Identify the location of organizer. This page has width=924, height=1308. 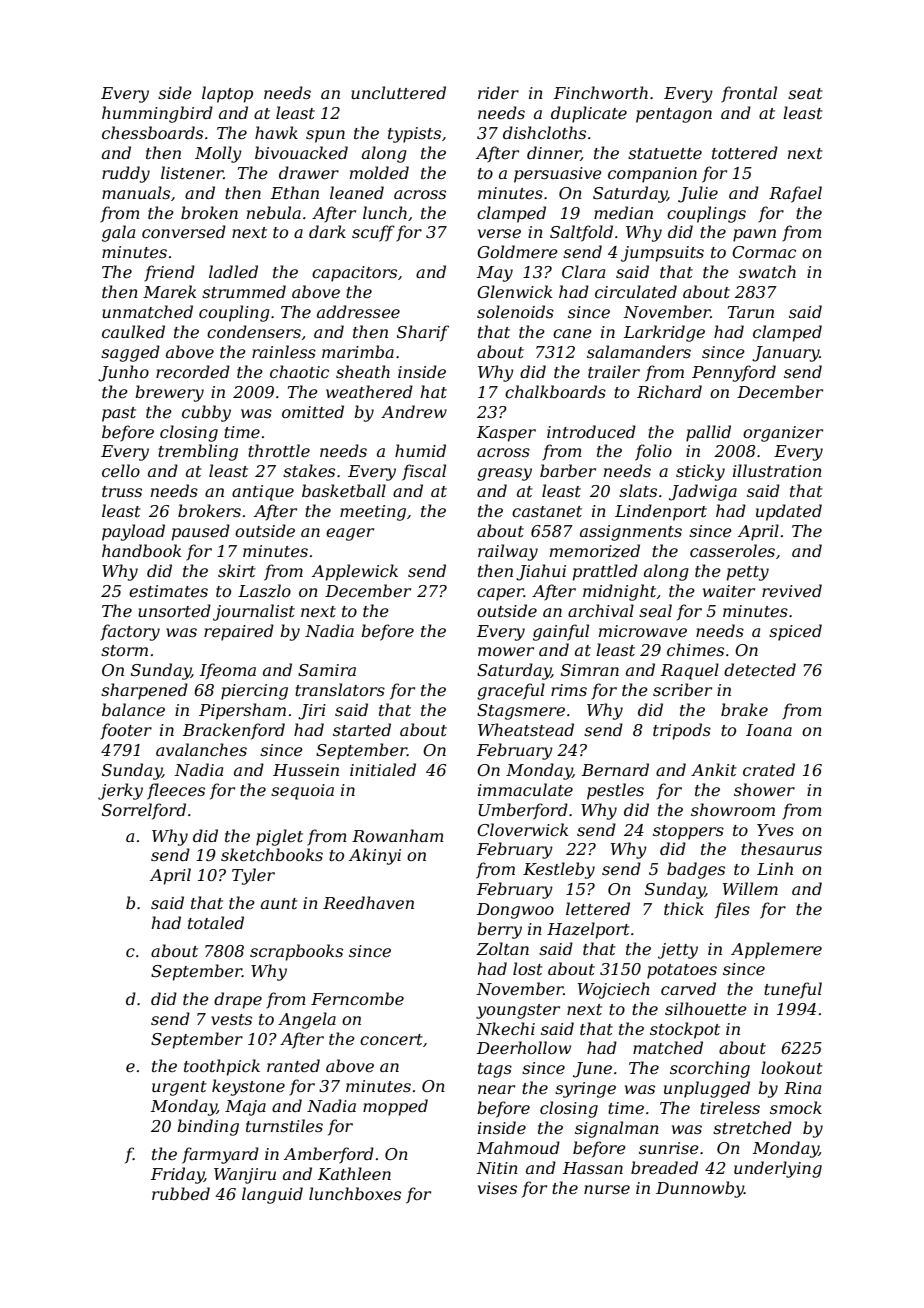
(783, 434).
